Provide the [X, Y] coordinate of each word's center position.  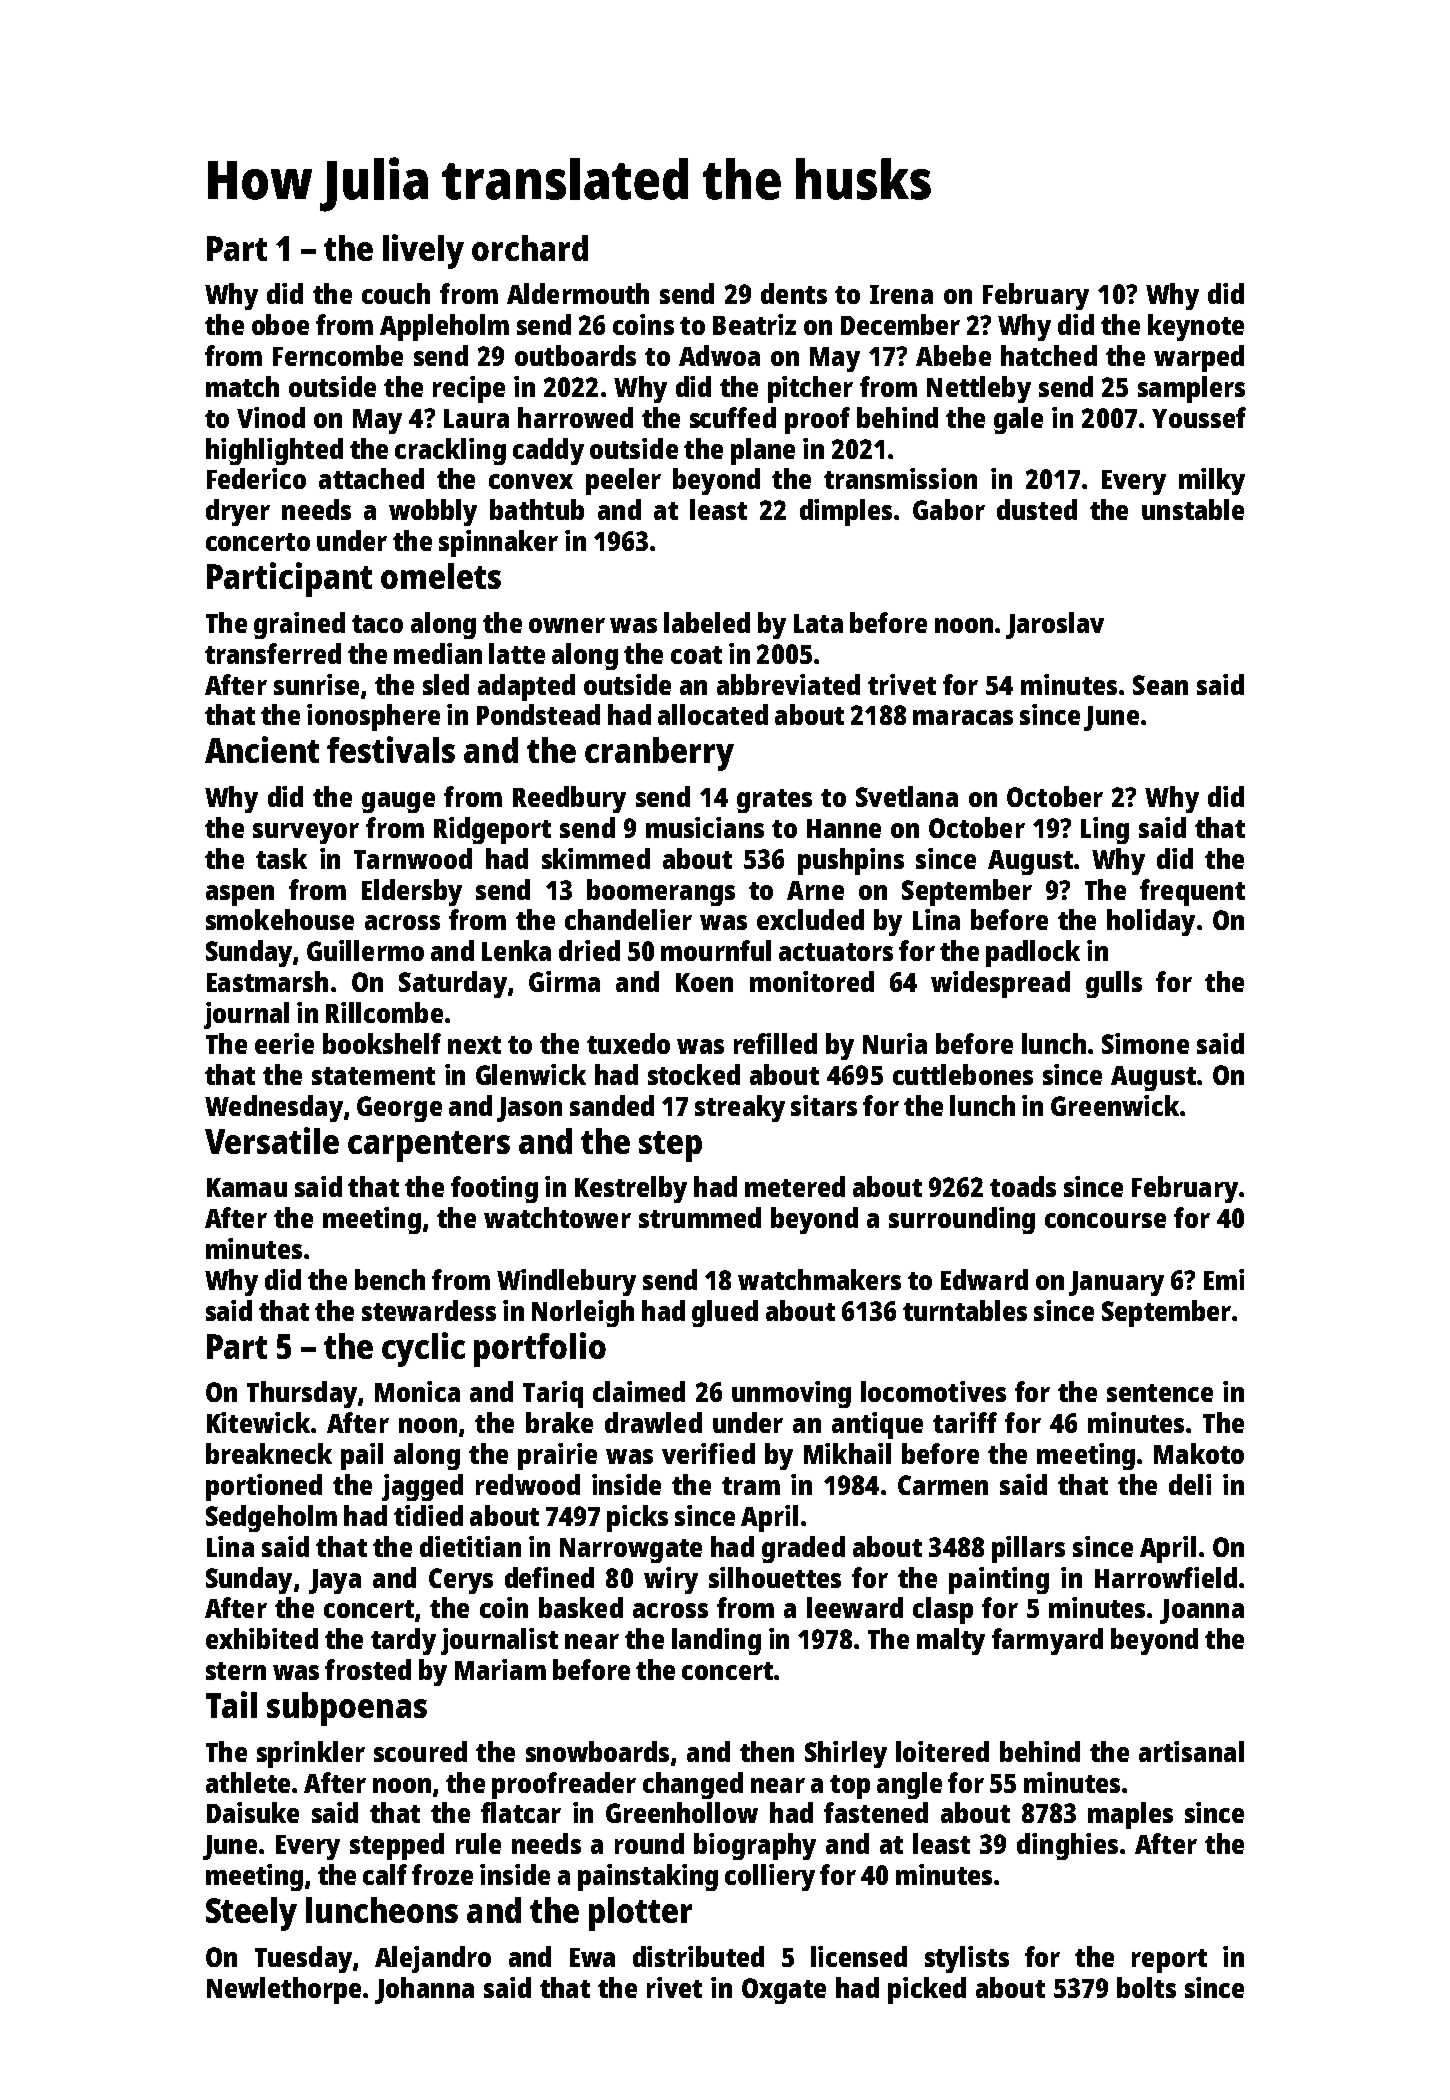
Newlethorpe [284, 1990]
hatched [1049, 355]
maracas [963, 717]
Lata [818, 623]
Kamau [247, 1187]
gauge [398, 802]
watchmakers [819, 1279]
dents [794, 293]
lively [423, 251]
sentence [1160, 1393]
